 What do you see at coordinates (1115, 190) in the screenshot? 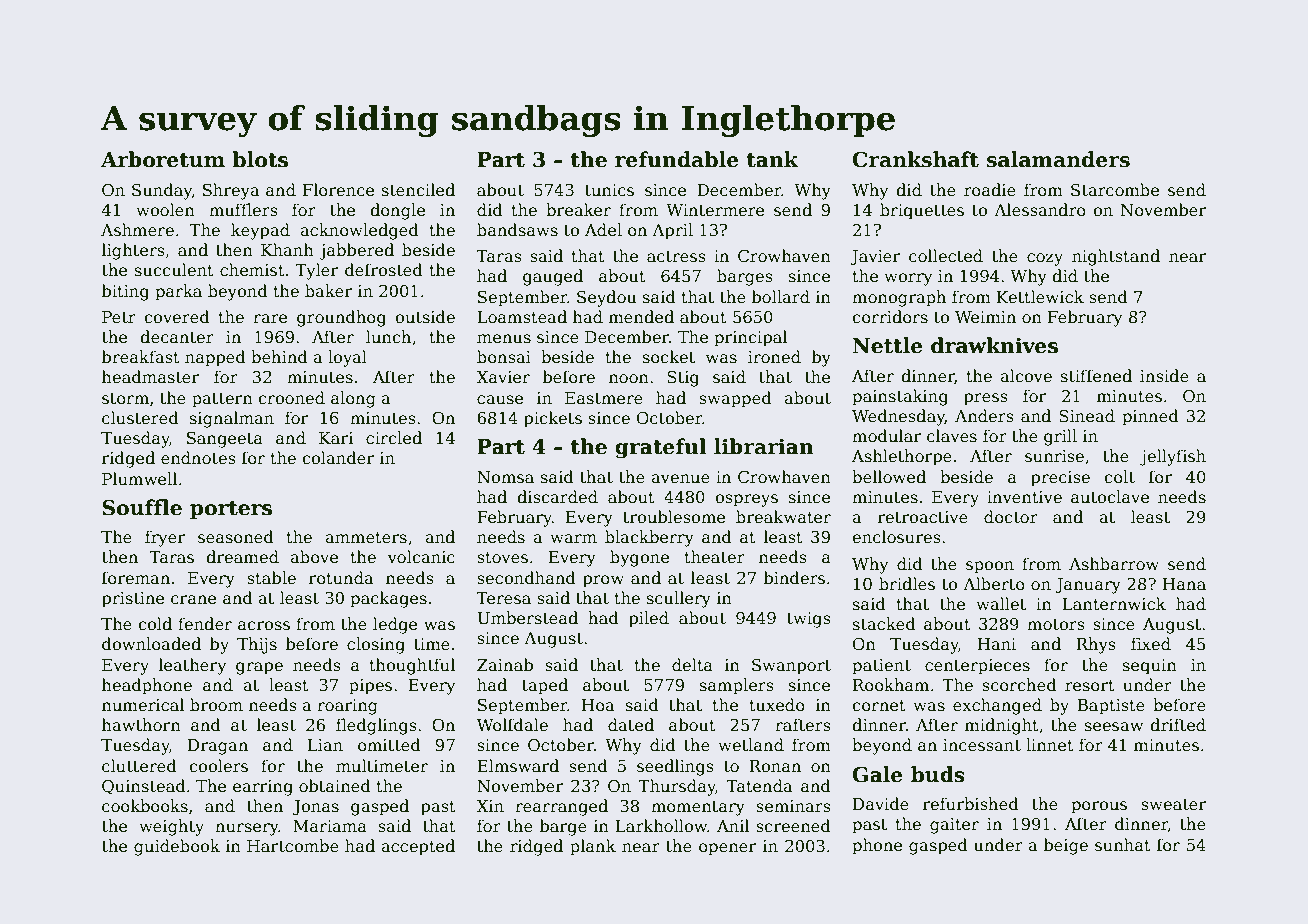
I see `Starcombe` at bounding box center [1115, 190].
